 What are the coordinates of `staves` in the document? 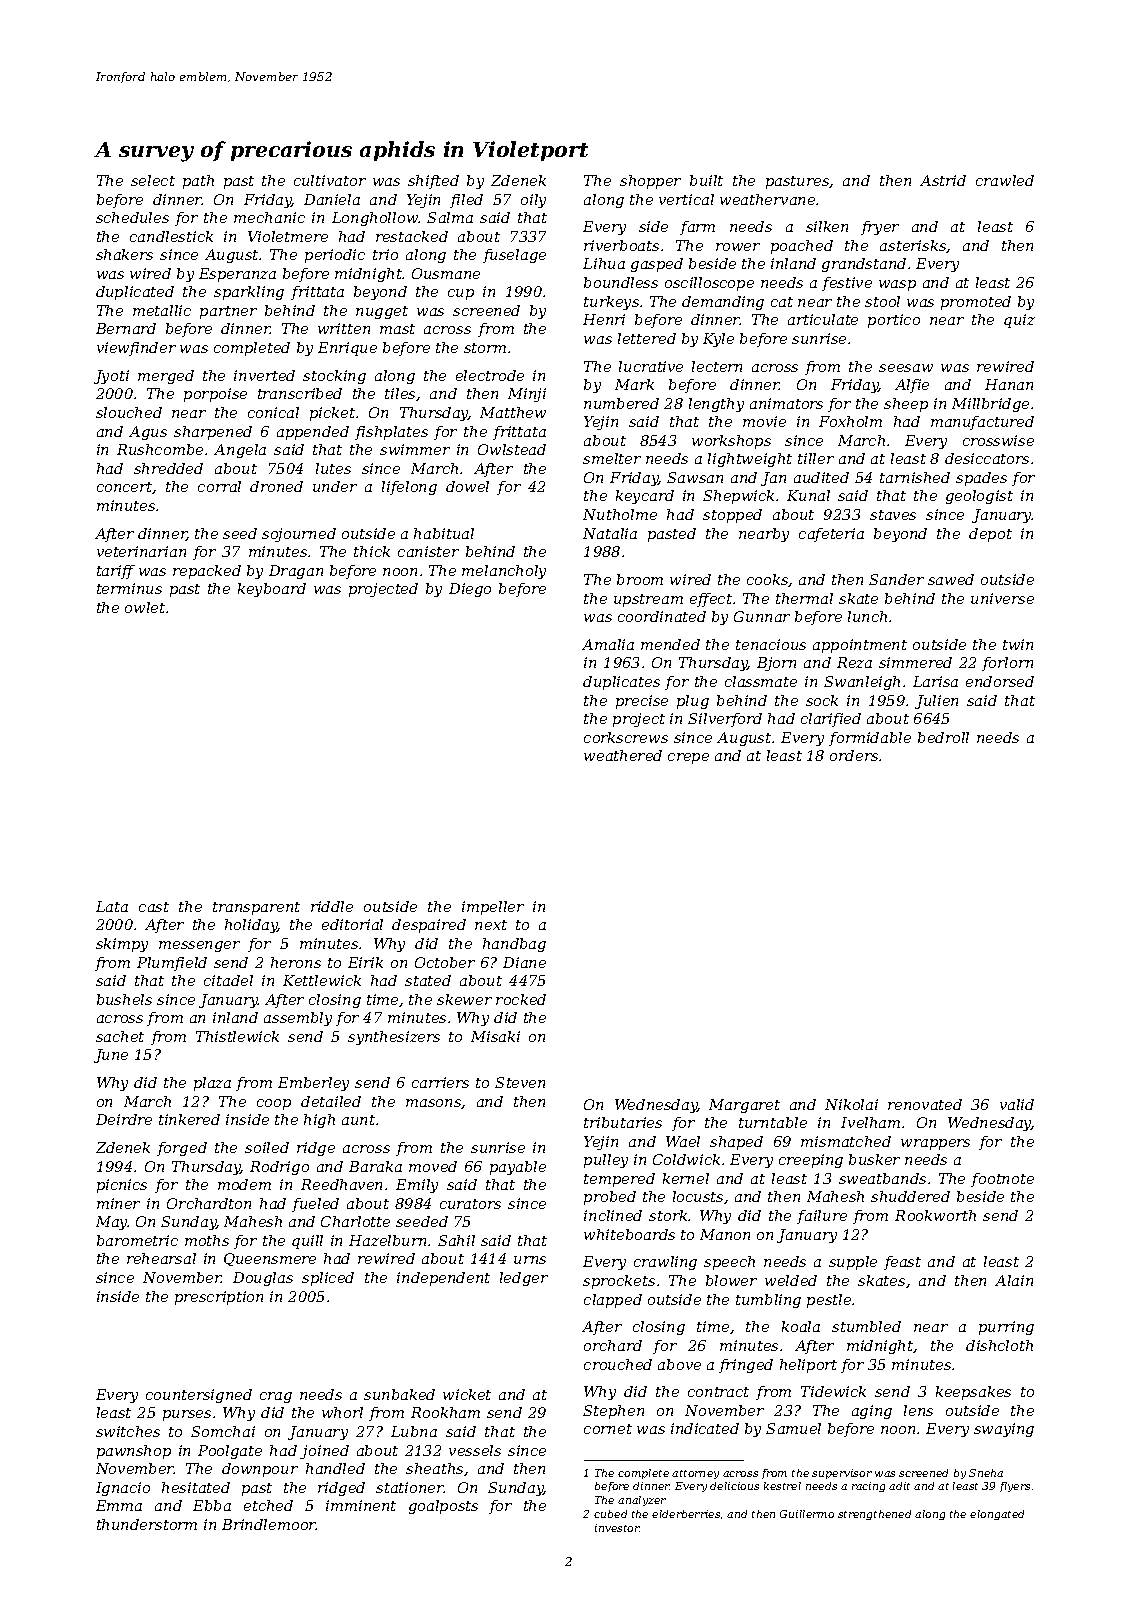 It's located at (893, 515).
